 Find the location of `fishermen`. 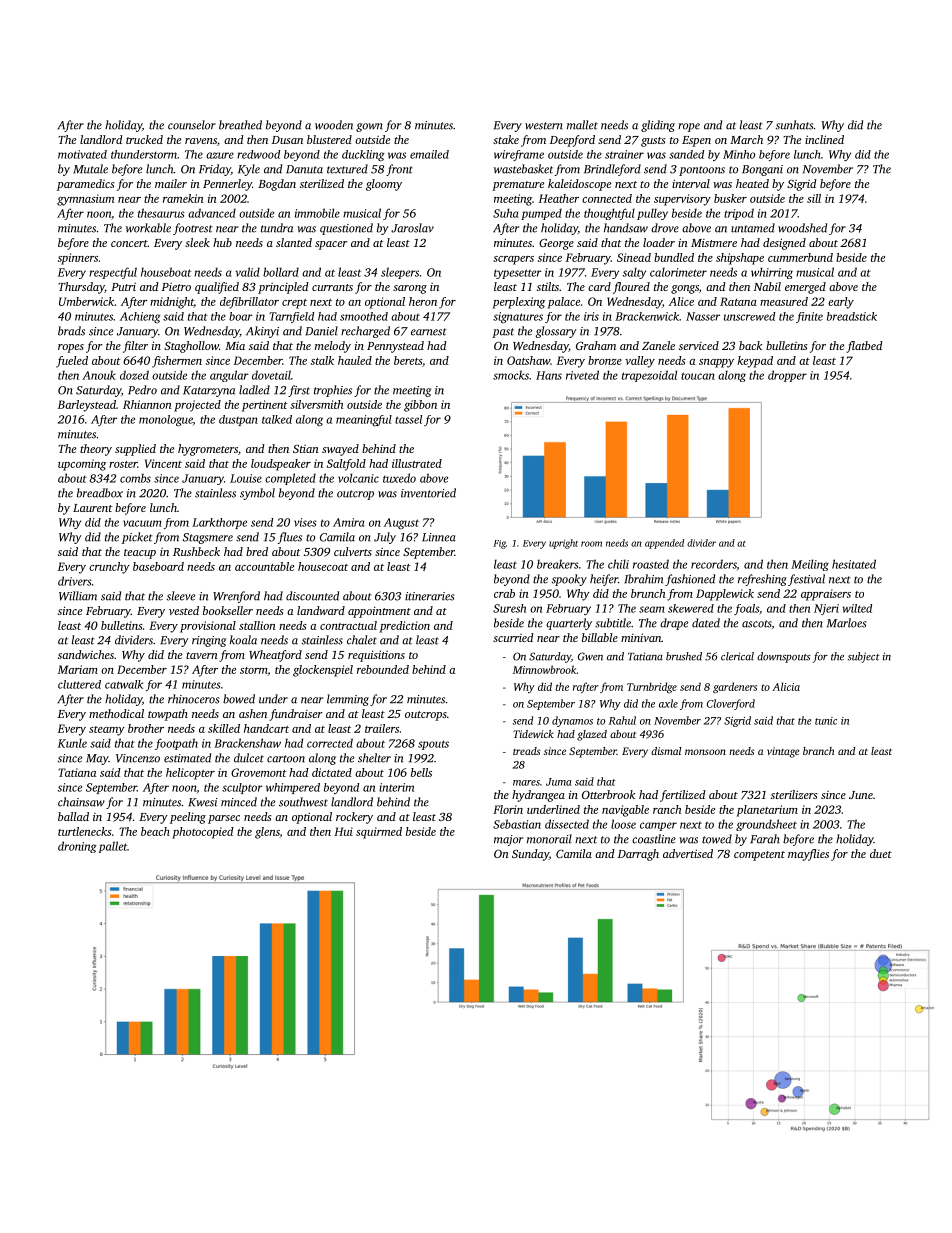

fishermen is located at coordinates (177, 362).
